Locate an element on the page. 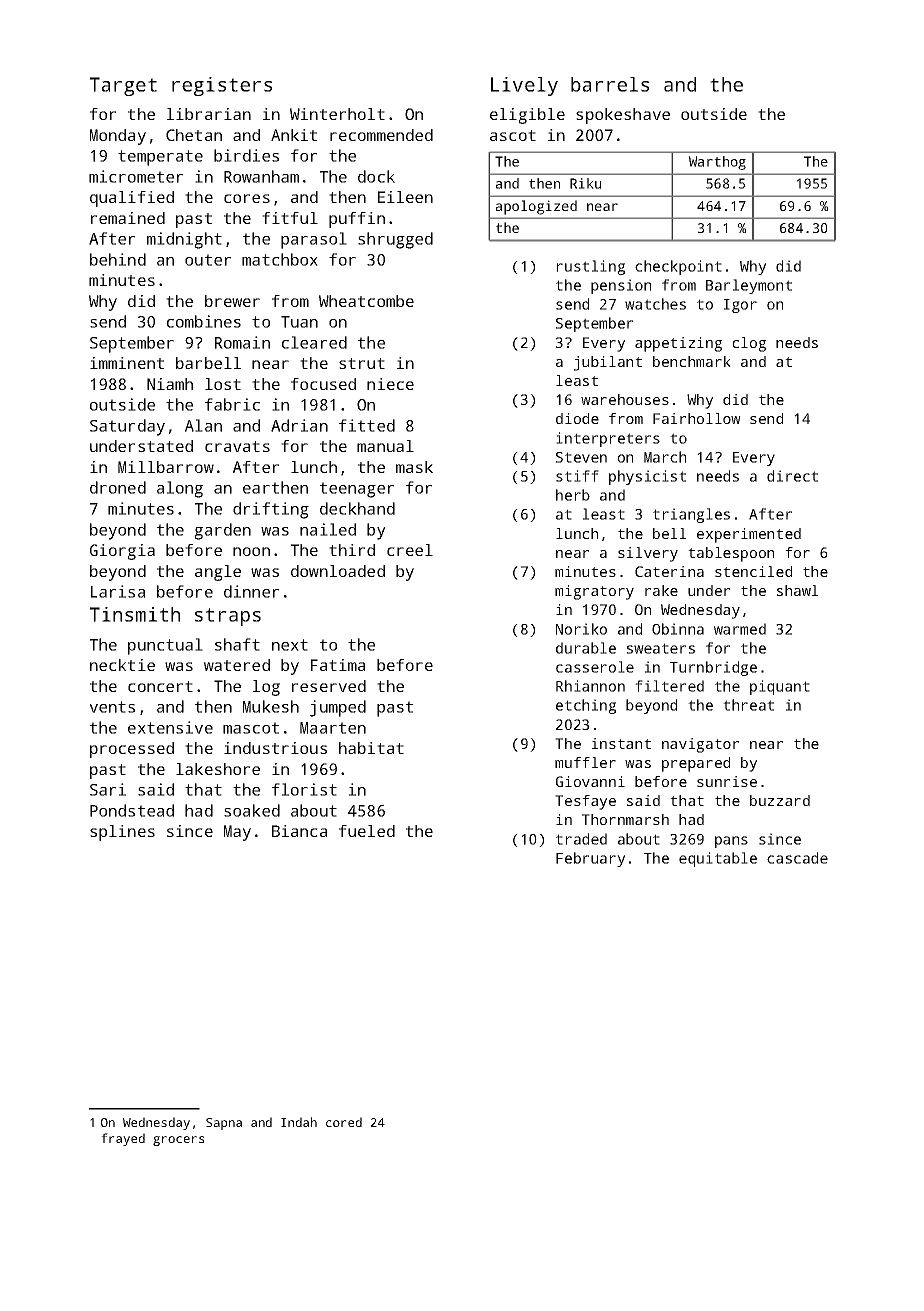  splines is located at coordinates (122, 833).
